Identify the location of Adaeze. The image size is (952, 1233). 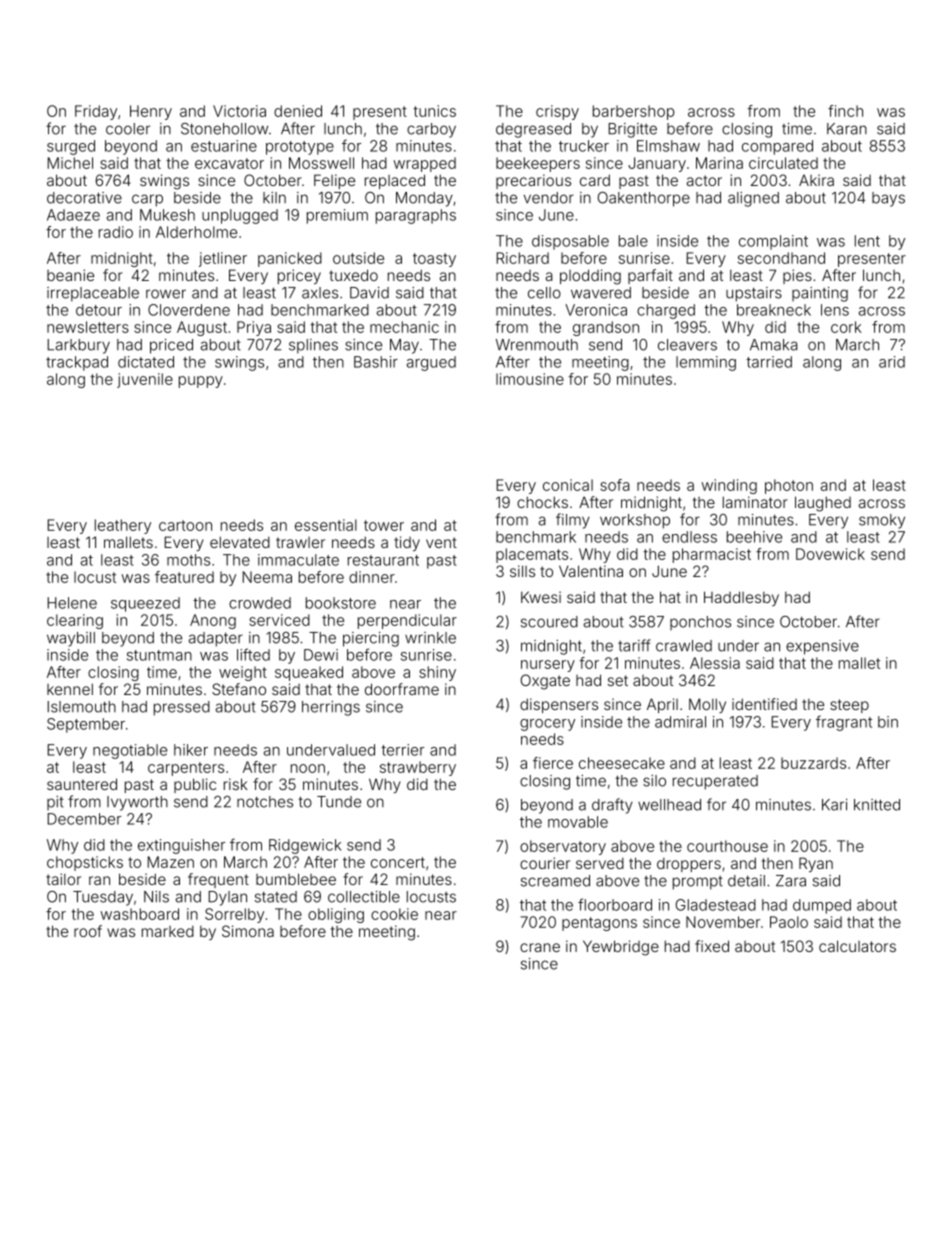
(73, 215).
